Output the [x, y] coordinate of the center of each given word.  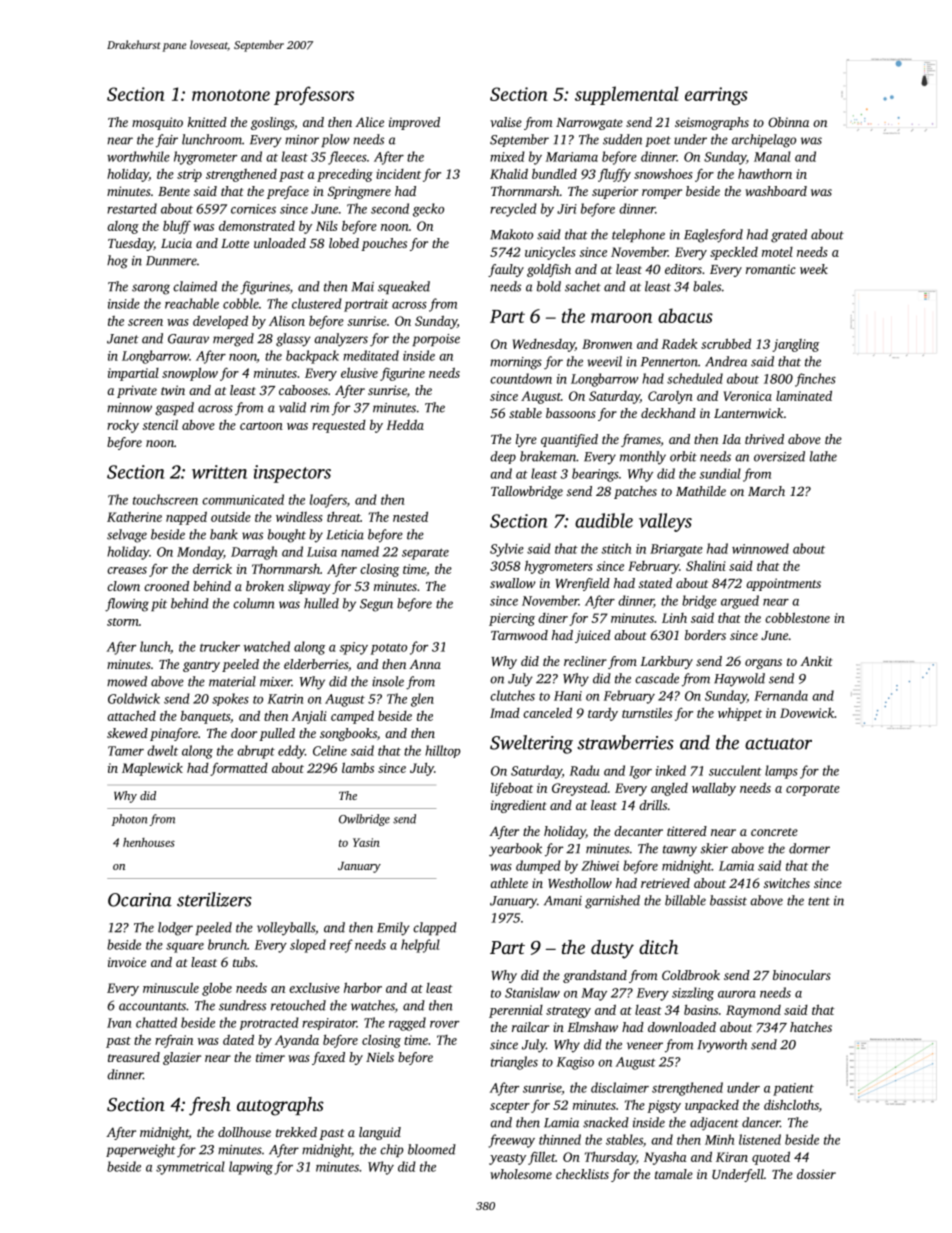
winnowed [760, 548]
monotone [231, 95]
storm [123, 622]
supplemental [627, 95]
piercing [512, 619]
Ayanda [297, 1041]
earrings [716, 96]
